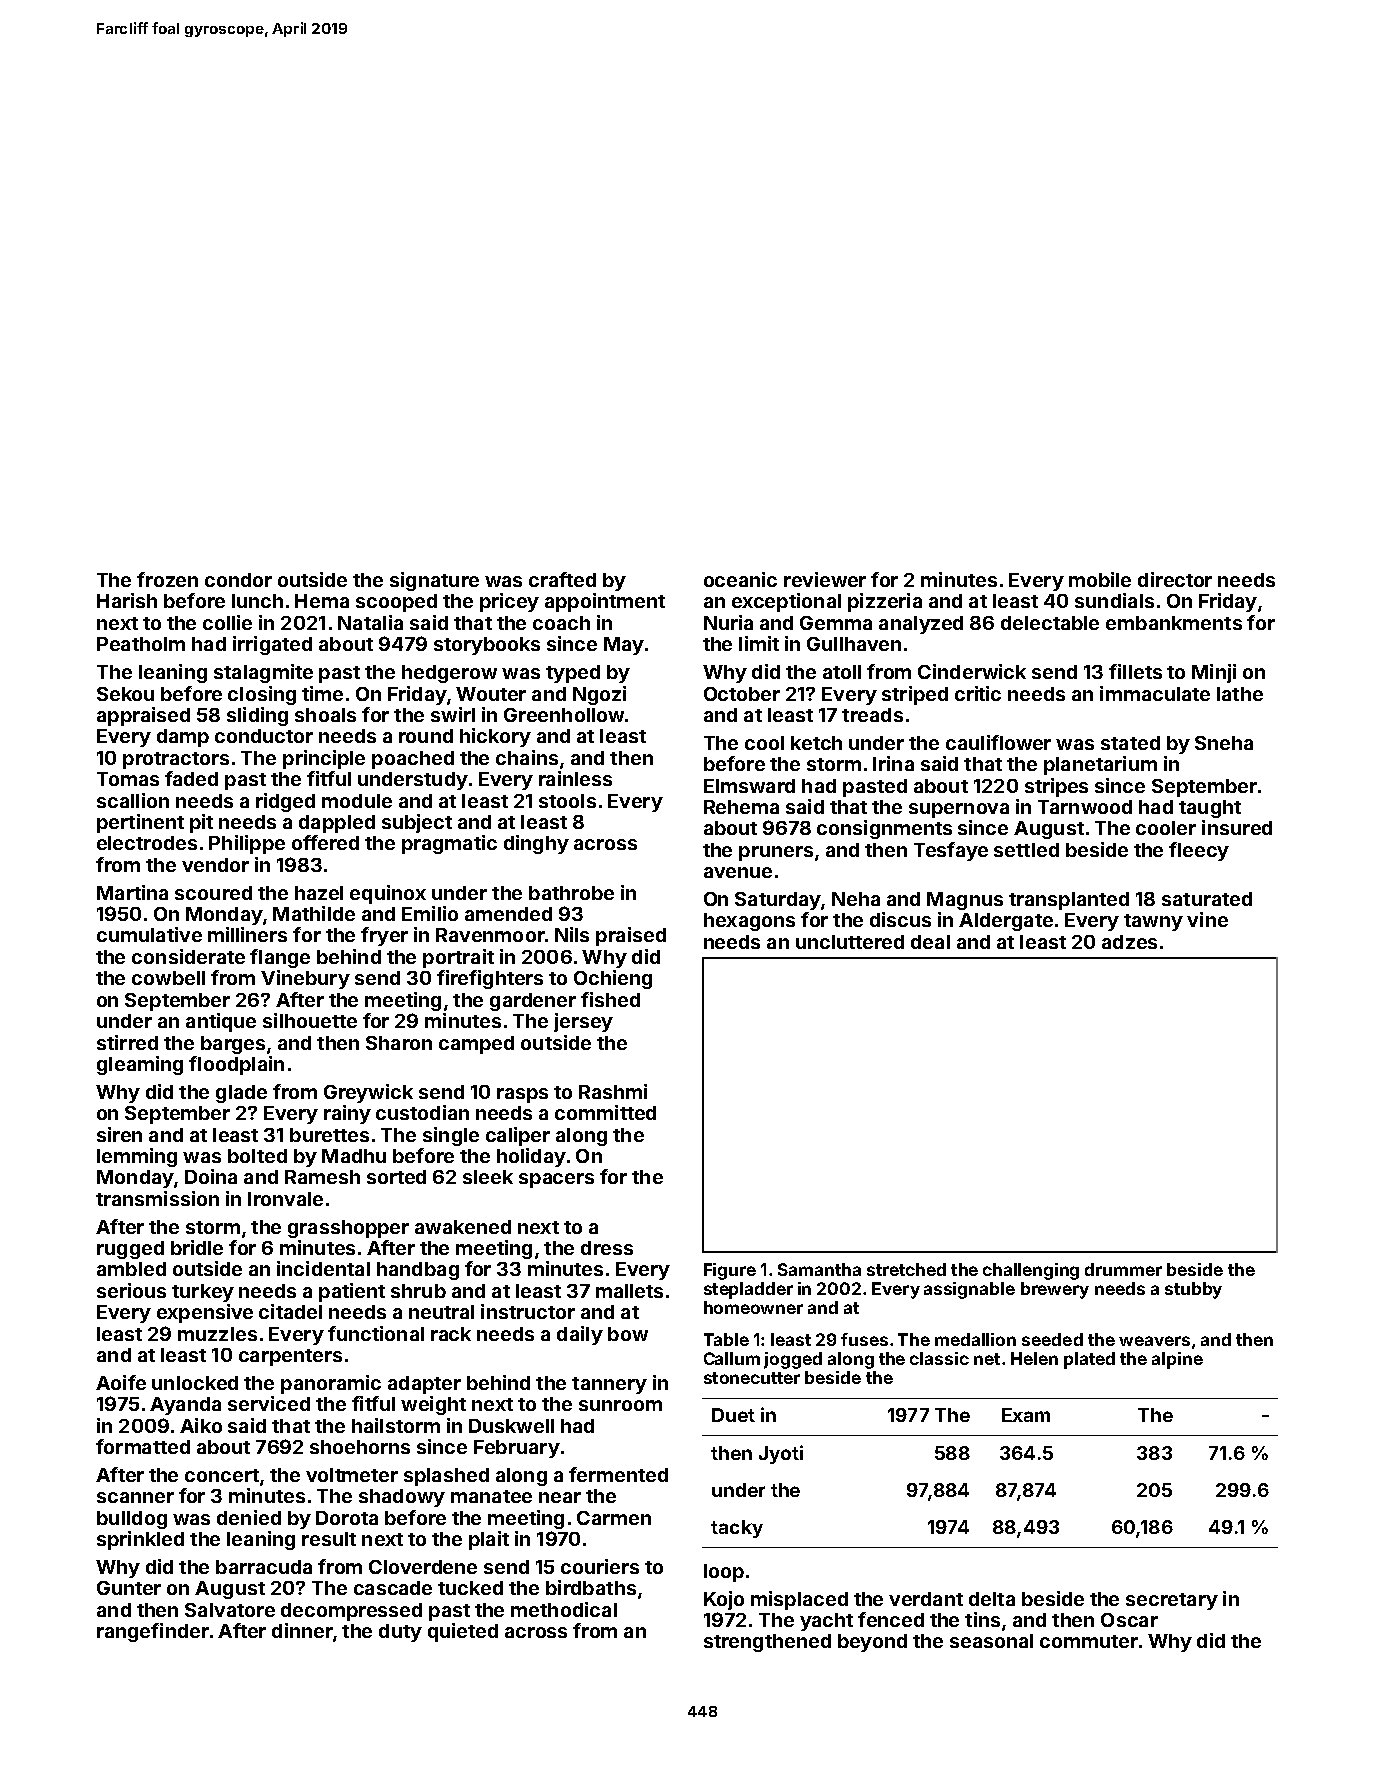  I want to click on secretary, so click(1172, 1601).
